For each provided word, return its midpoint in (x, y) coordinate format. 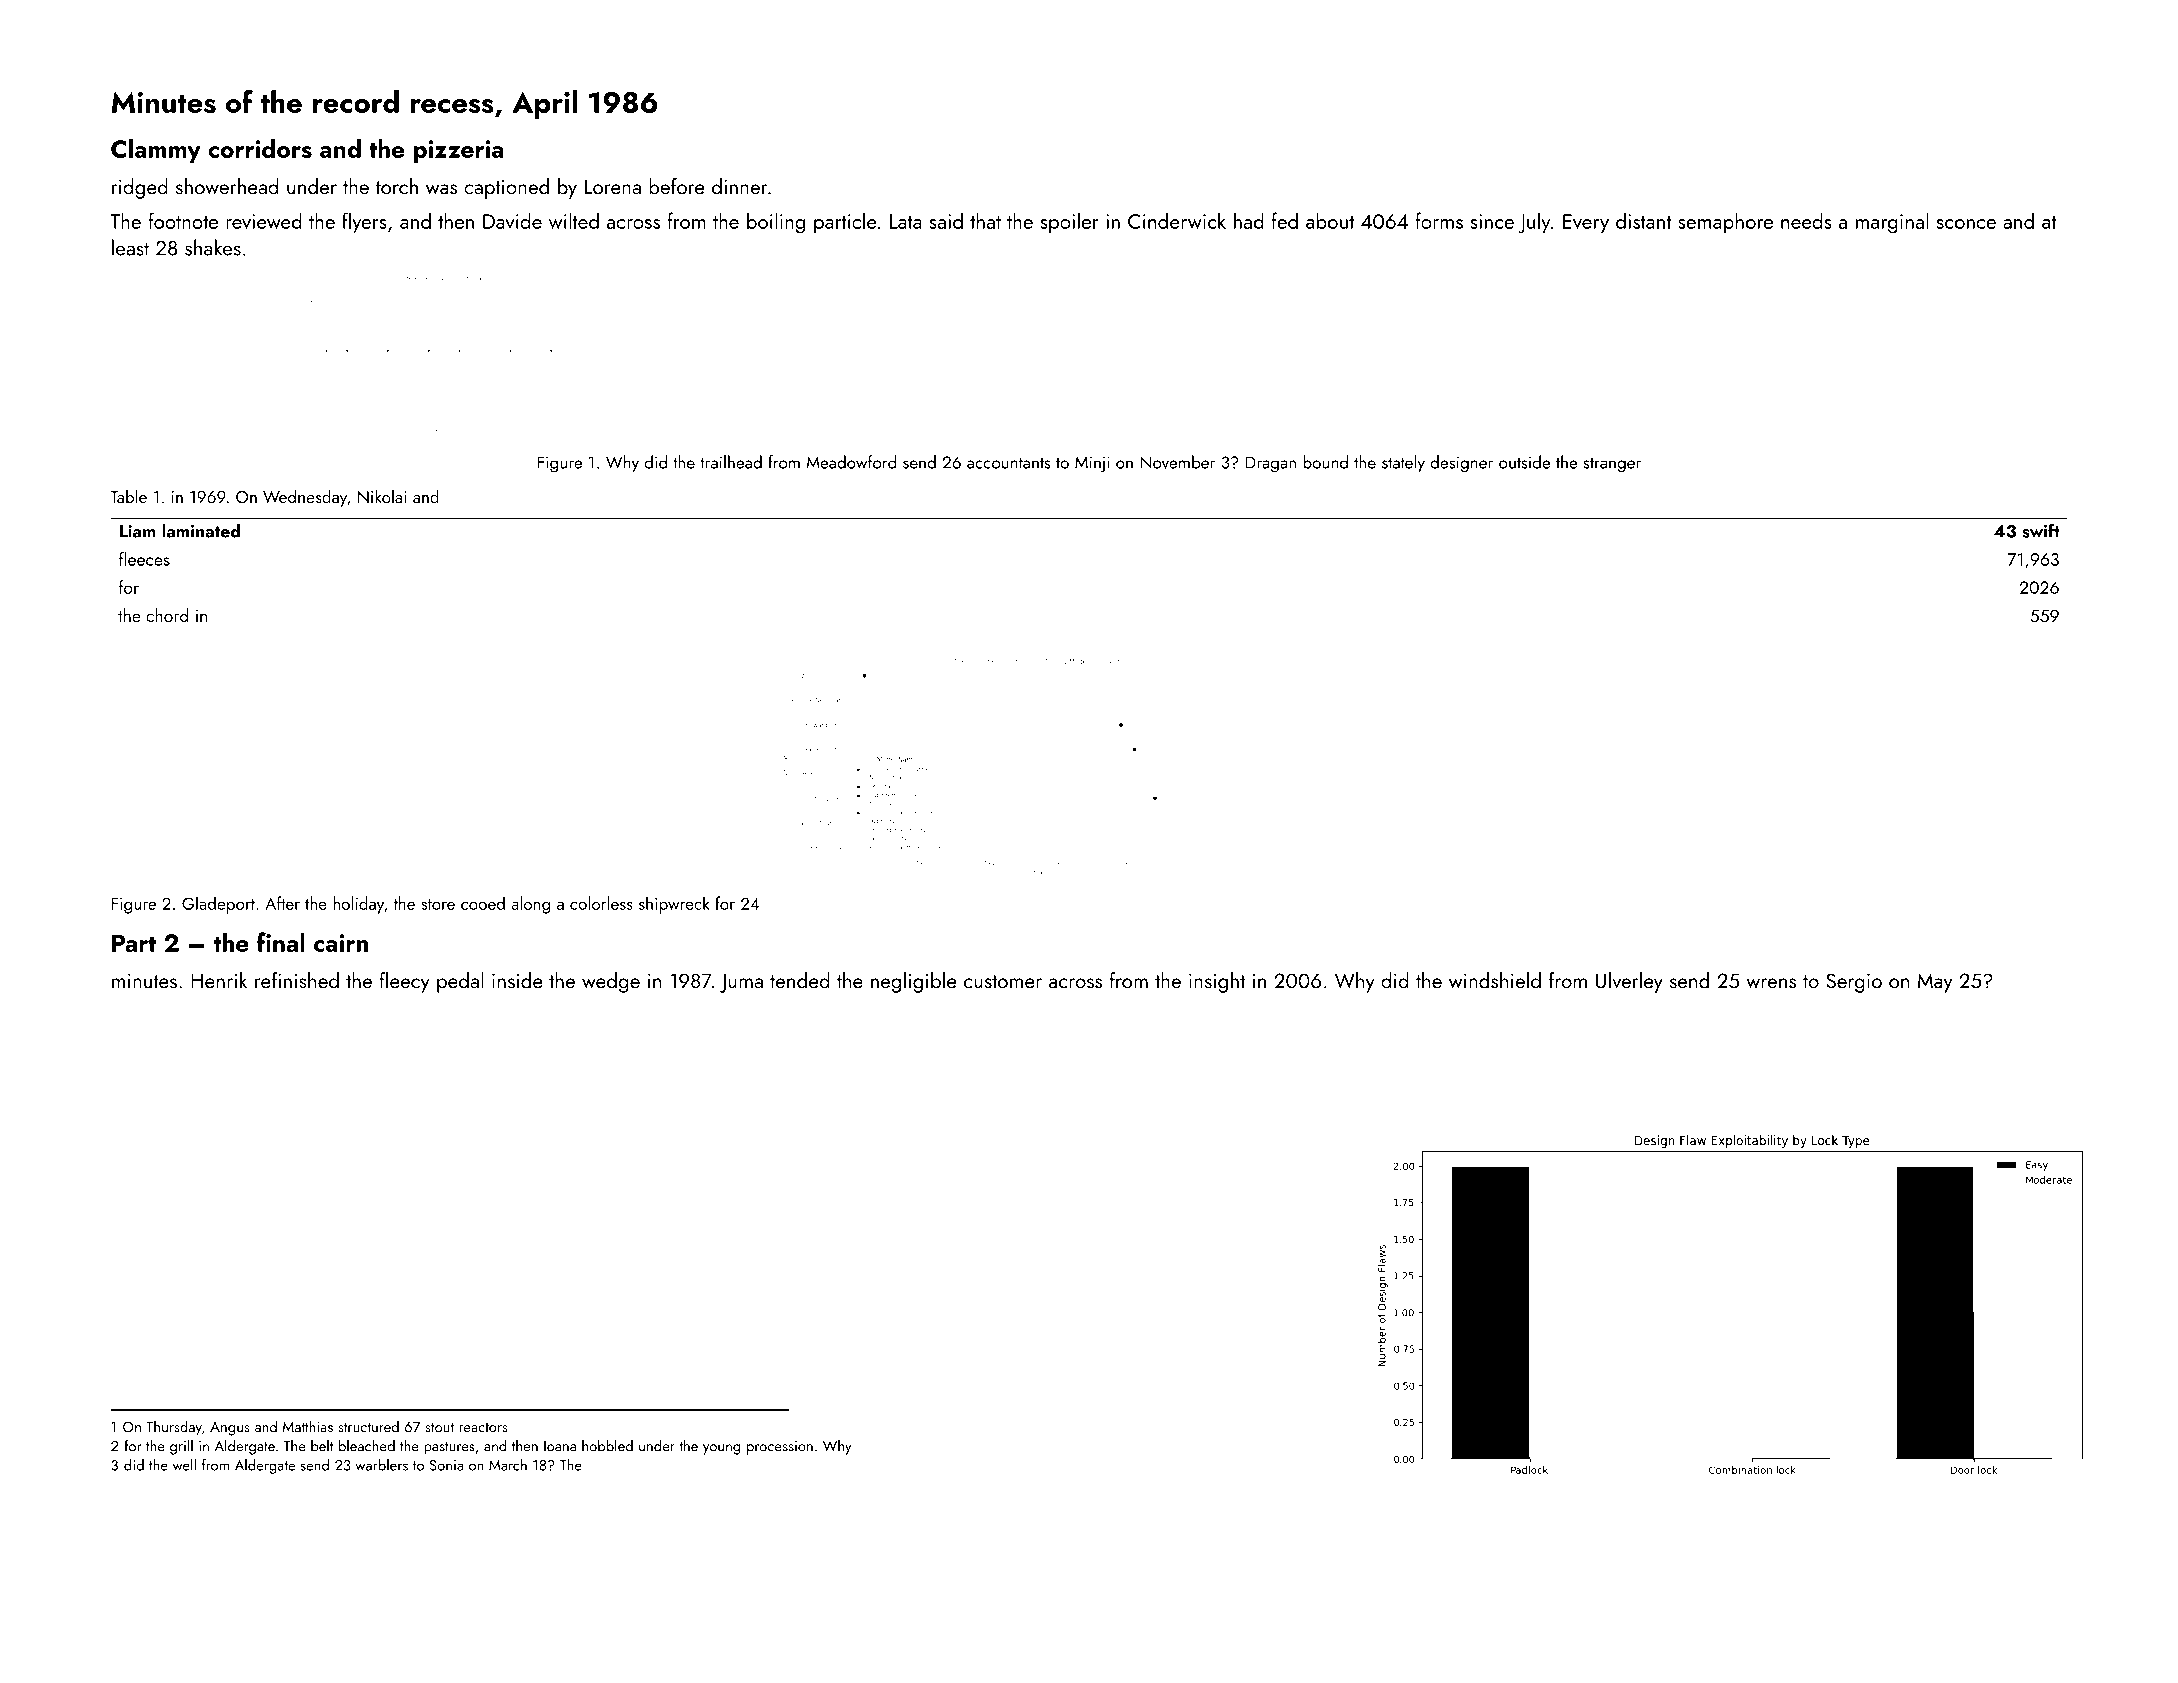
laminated (201, 530)
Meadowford (851, 462)
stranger (1612, 465)
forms (1439, 220)
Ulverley (1629, 982)
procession (780, 1448)
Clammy (156, 150)
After (282, 903)
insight (1217, 982)
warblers (382, 1465)
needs (1806, 220)
